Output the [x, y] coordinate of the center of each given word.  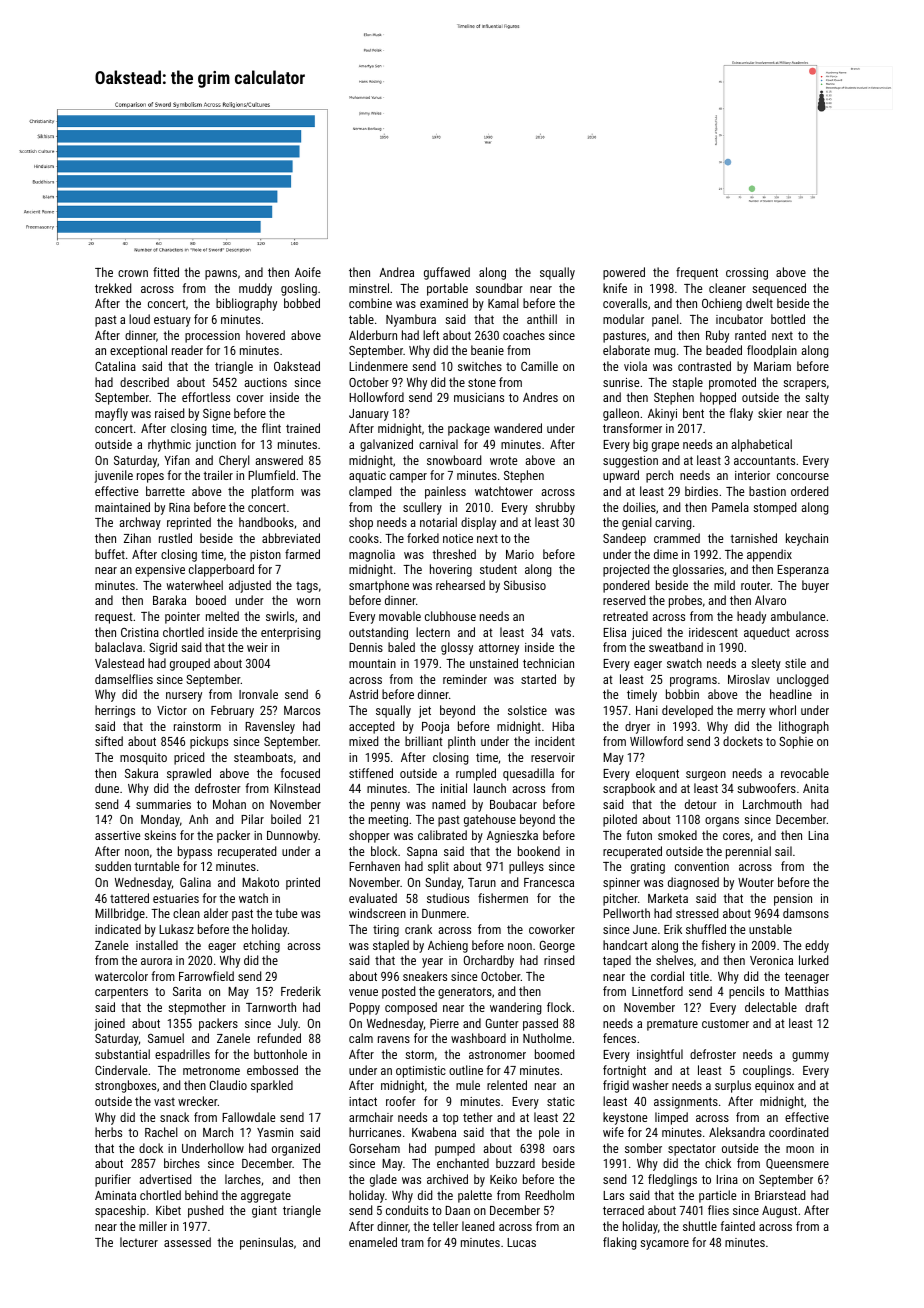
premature [672, 1025]
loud [139, 319]
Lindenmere [378, 366]
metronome [211, 1070]
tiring [386, 931]
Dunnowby [292, 836]
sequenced [779, 289]
